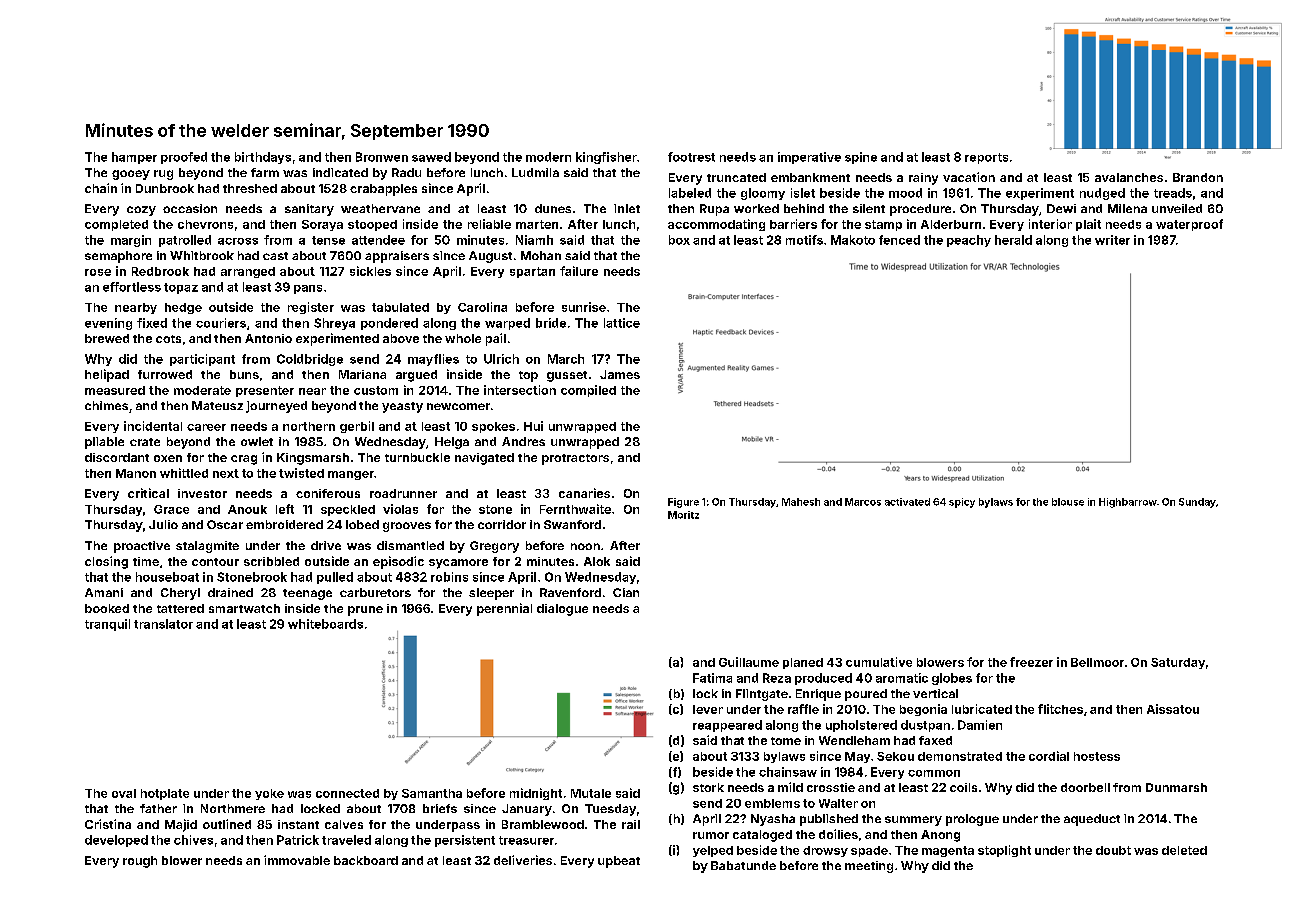 This image has height=924, width=1308. What do you see at coordinates (535, 172) in the image?
I see `Ludmila` at bounding box center [535, 172].
